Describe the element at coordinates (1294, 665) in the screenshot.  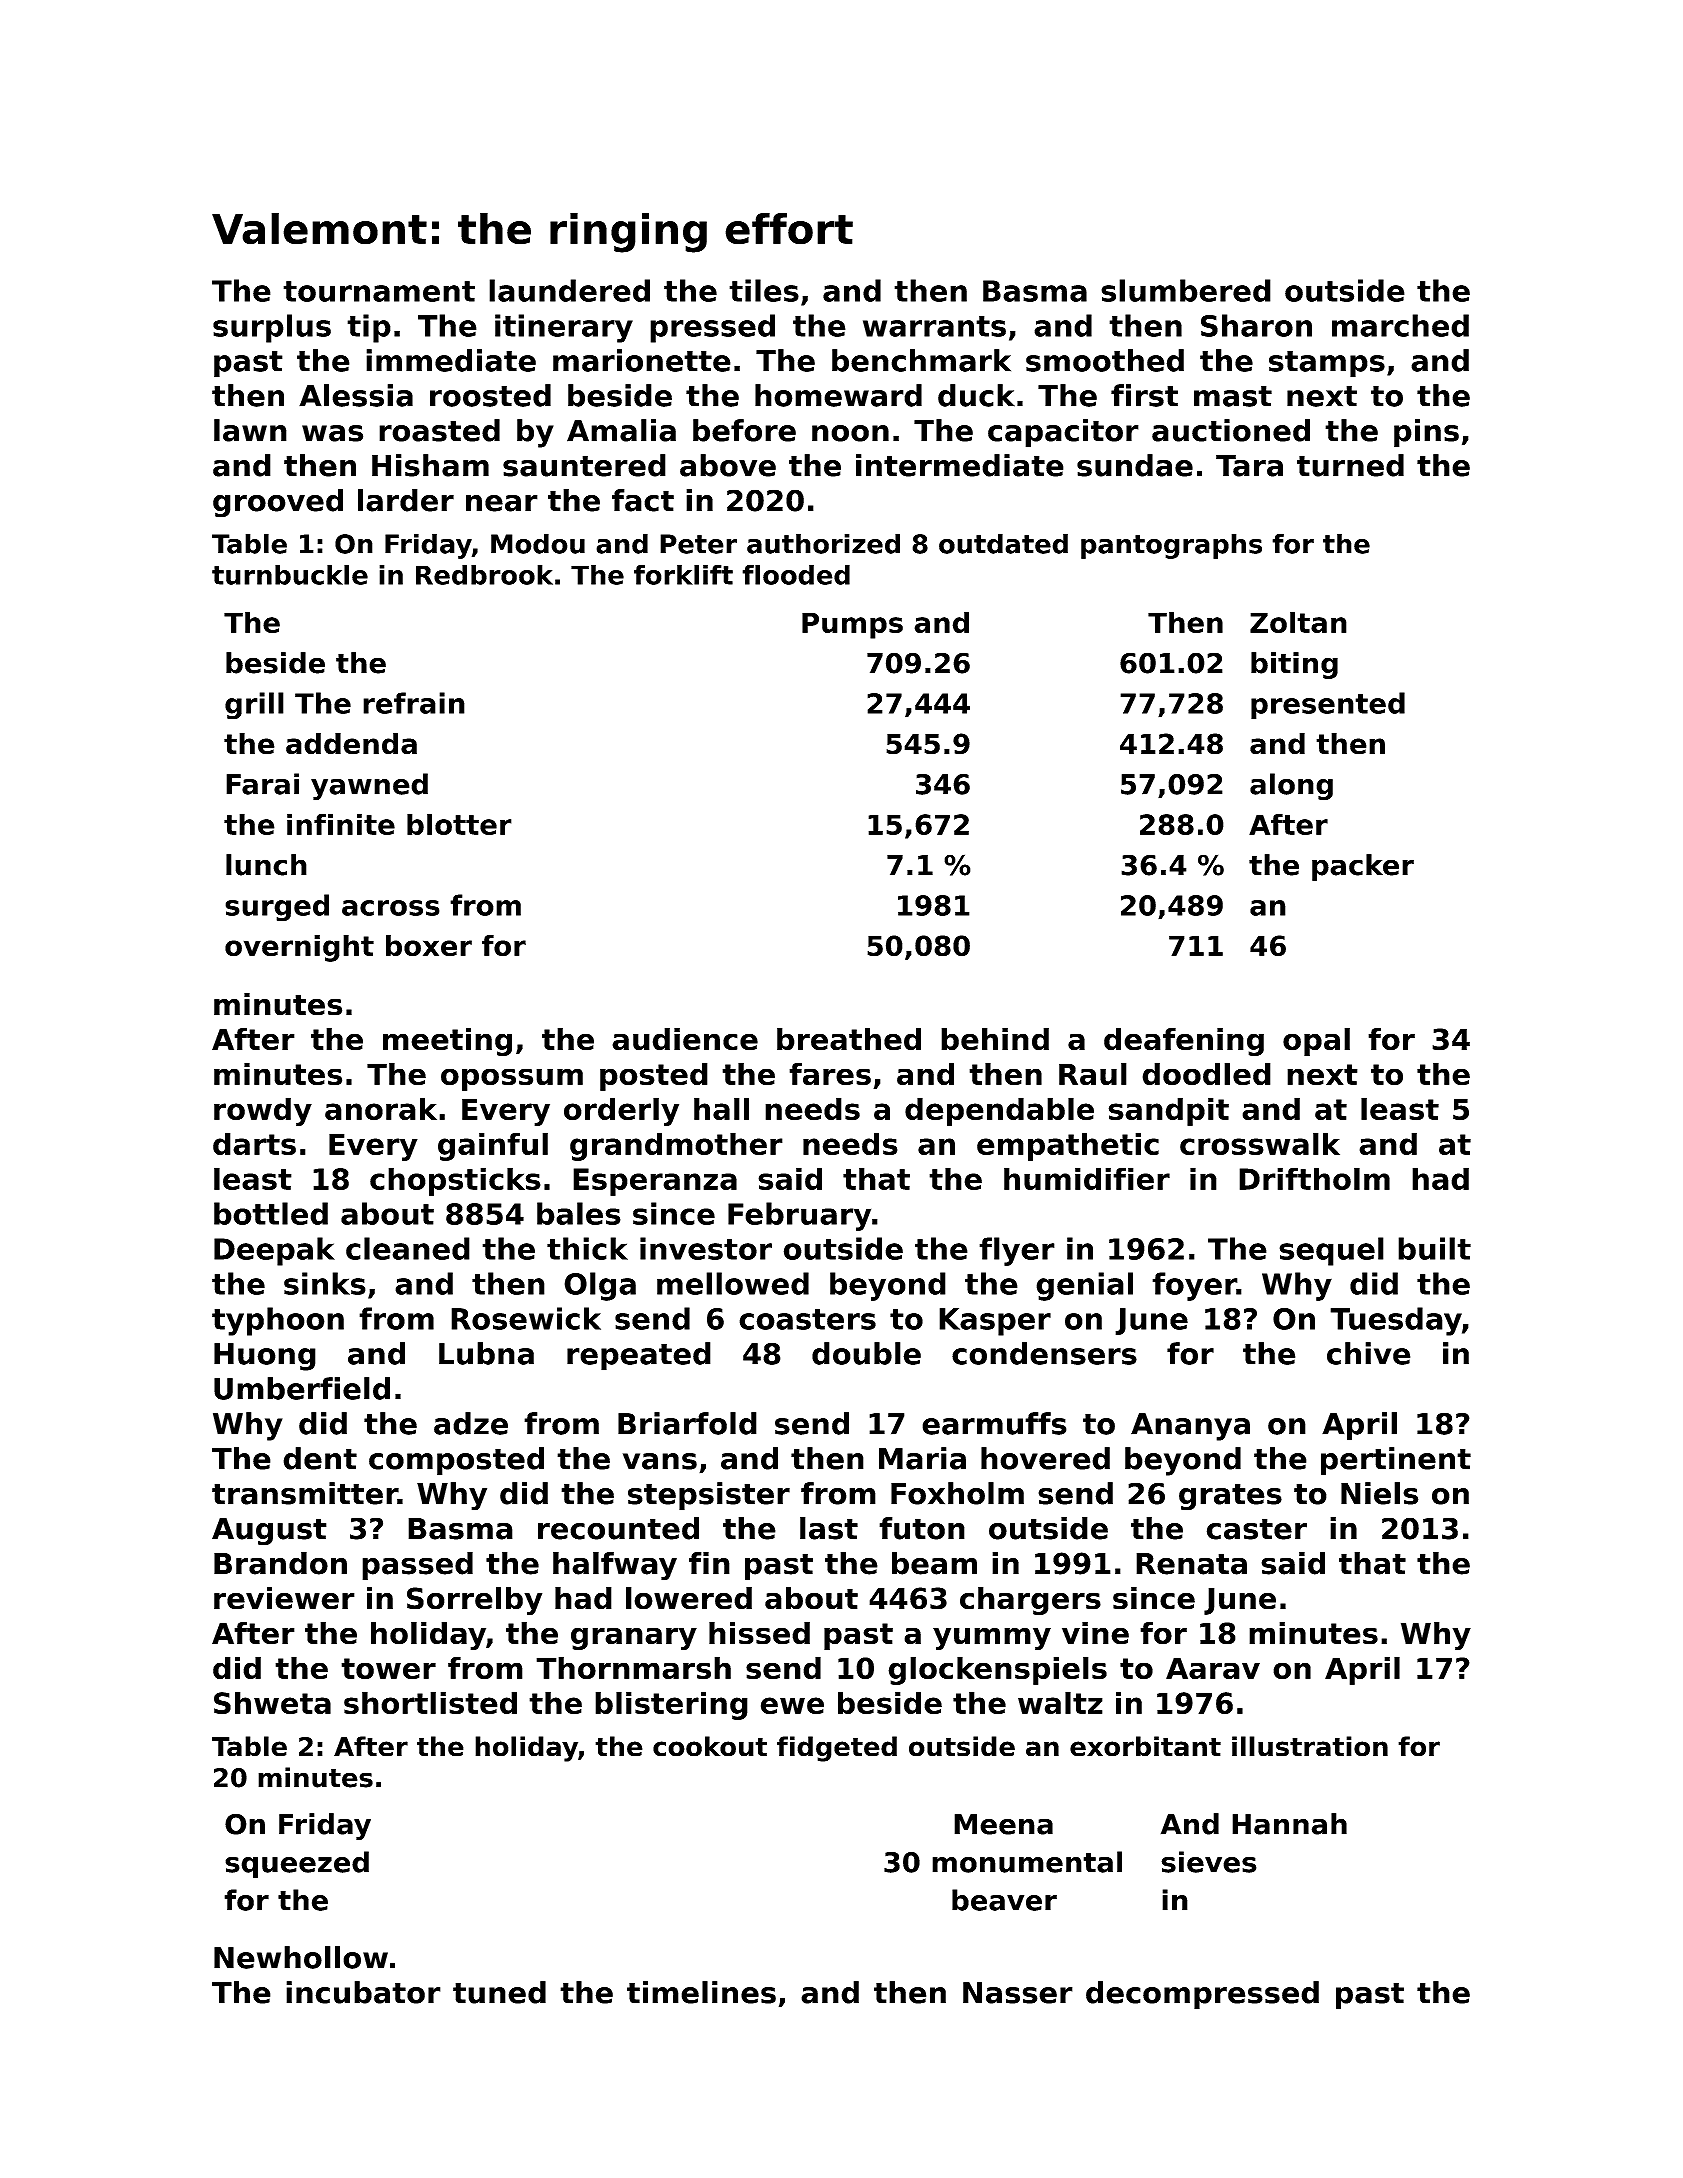
I see `biting` at that location.
